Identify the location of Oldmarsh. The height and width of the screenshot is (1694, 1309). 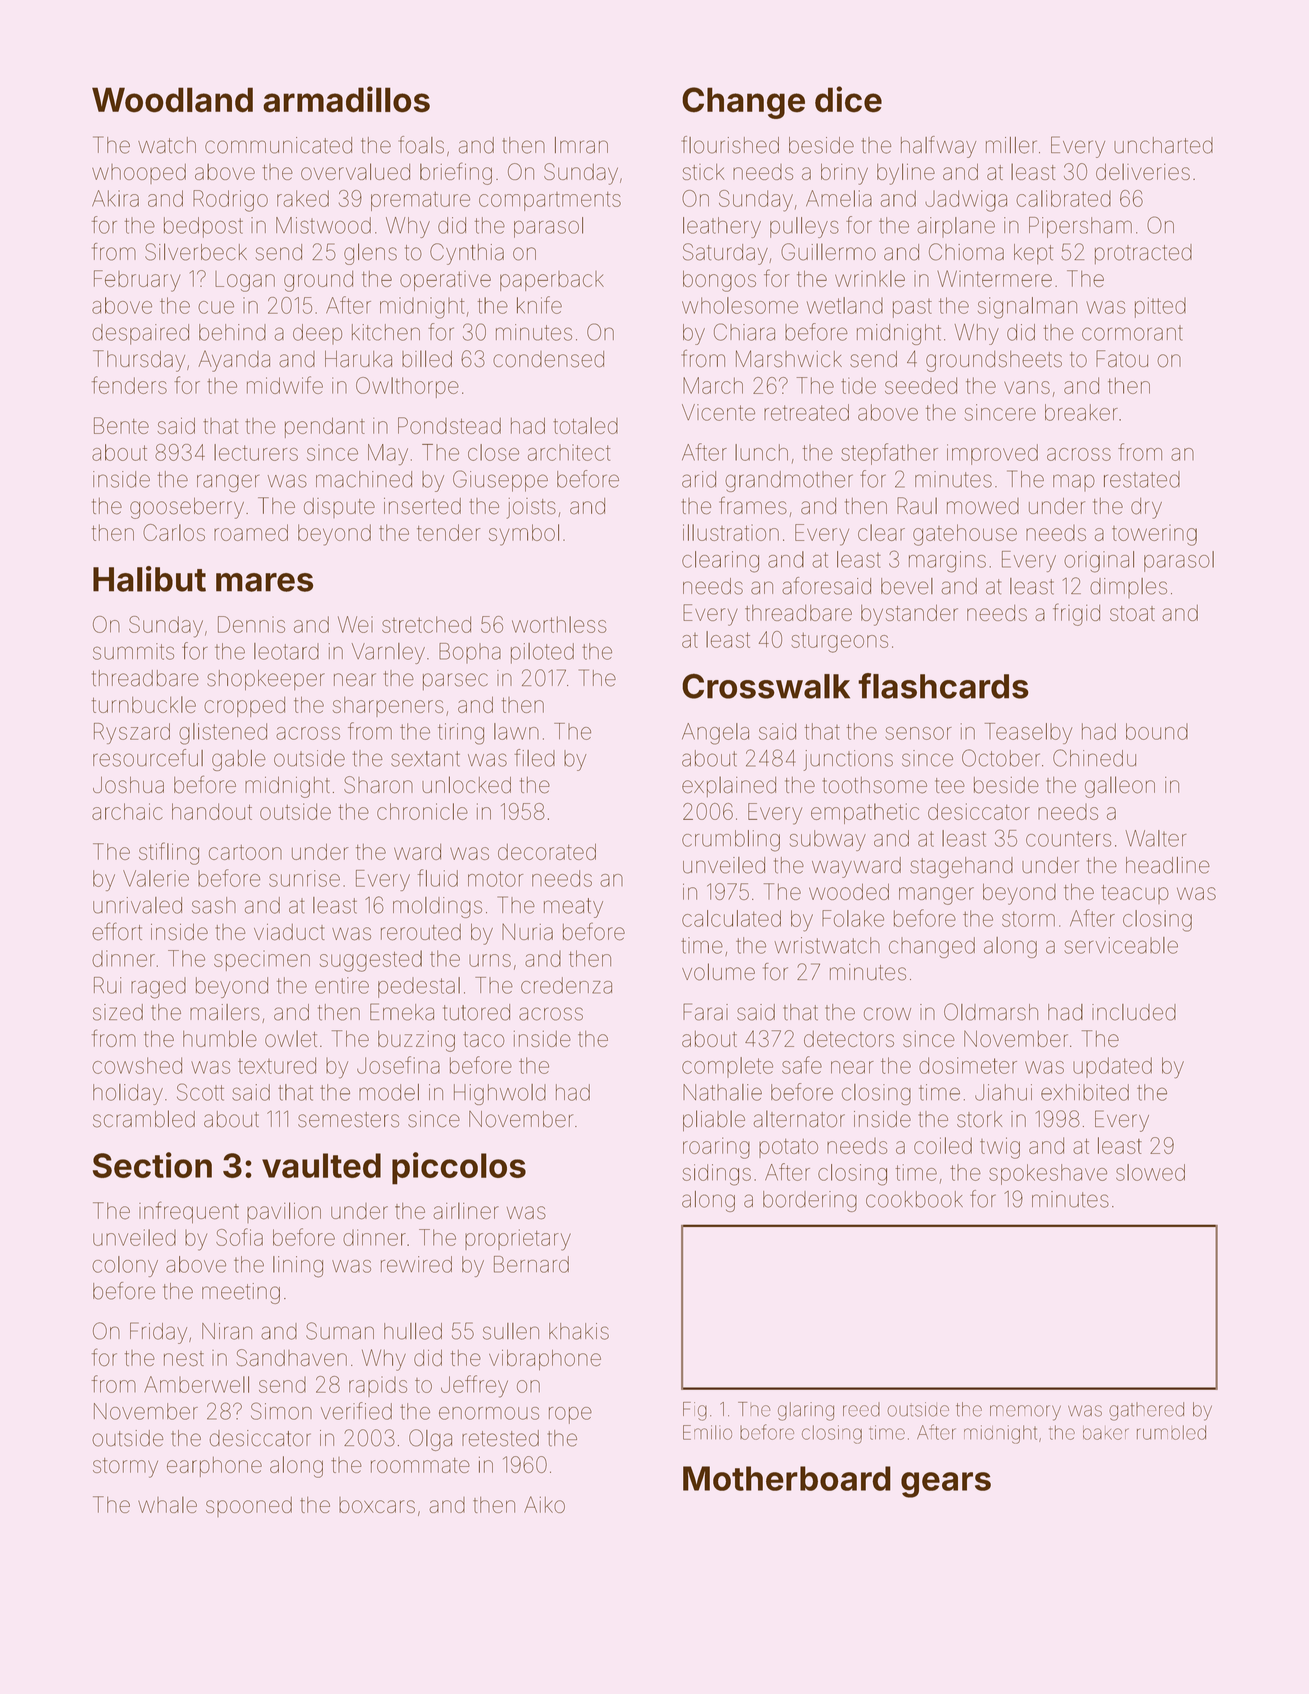
(991, 1012).
